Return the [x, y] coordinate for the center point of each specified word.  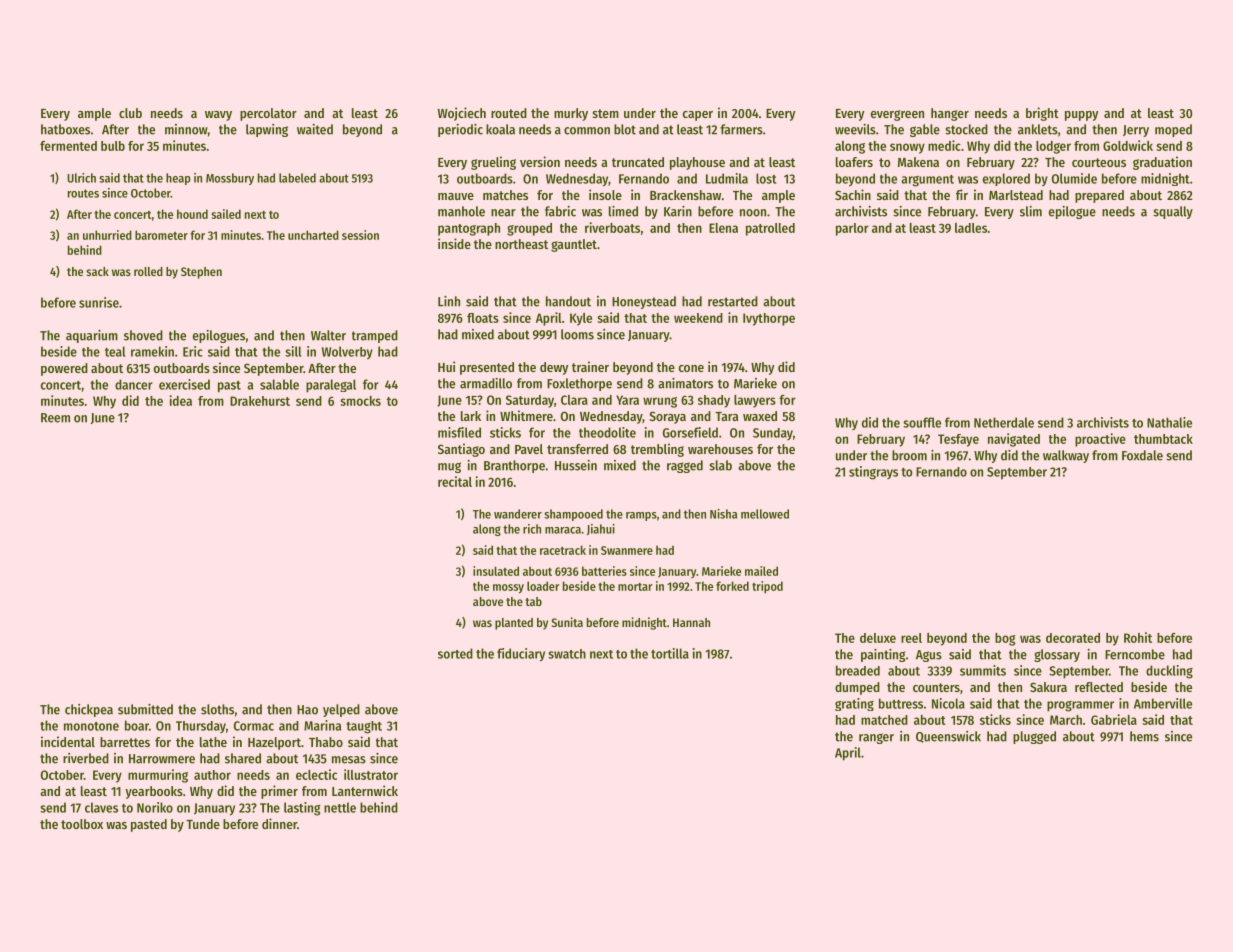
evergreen [897, 115]
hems [1144, 736]
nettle [340, 807]
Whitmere [526, 415]
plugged [1034, 737]
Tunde [203, 824]
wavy [218, 116]
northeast [521, 244]
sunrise [99, 302]
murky [571, 114]
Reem [55, 418]
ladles [971, 228]
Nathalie [1169, 422]
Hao [307, 710]
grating [854, 704]
